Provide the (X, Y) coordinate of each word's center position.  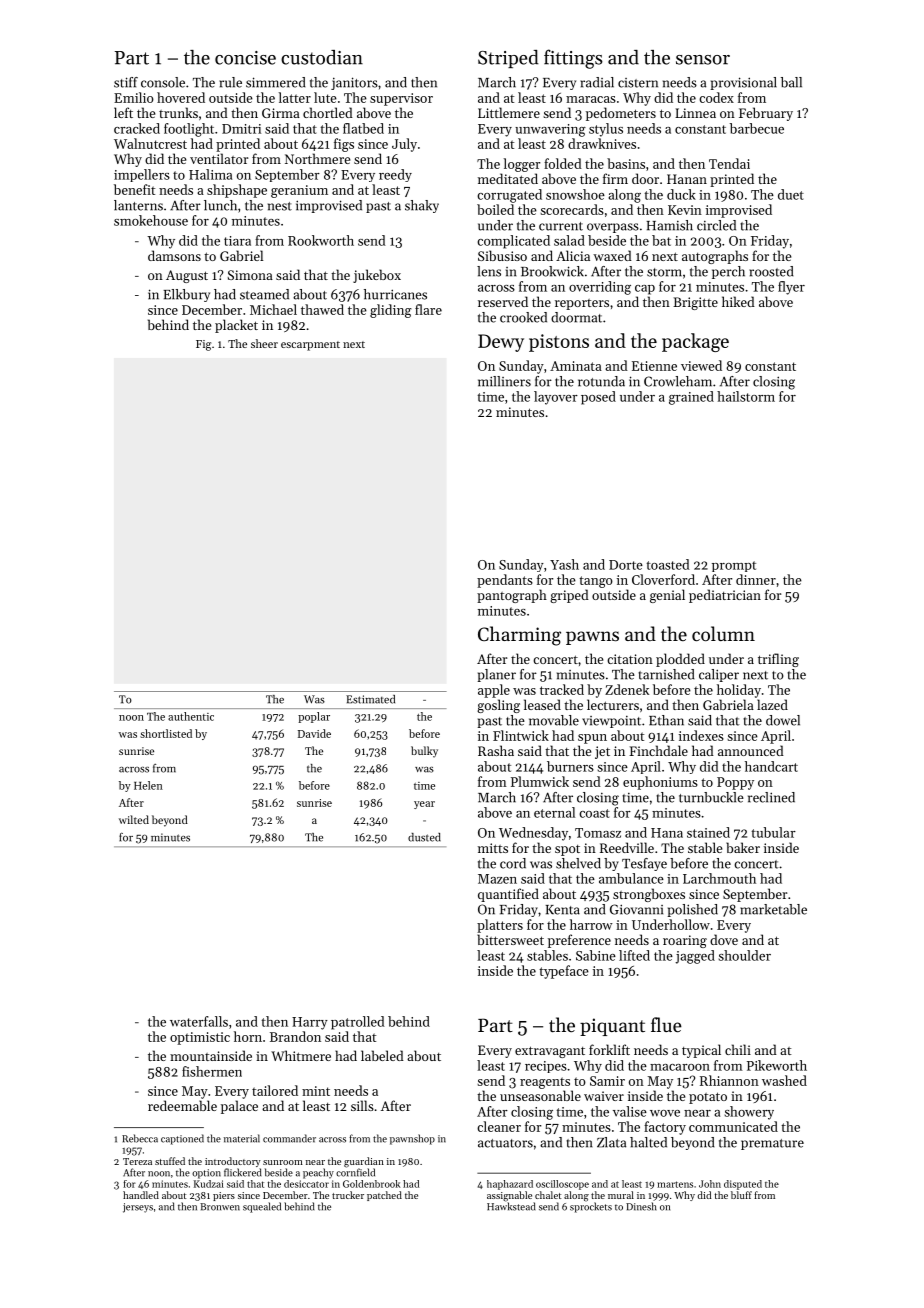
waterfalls (199, 1021)
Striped (508, 59)
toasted (668, 564)
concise (245, 58)
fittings (573, 59)
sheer (264, 343)
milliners (504, 381)
